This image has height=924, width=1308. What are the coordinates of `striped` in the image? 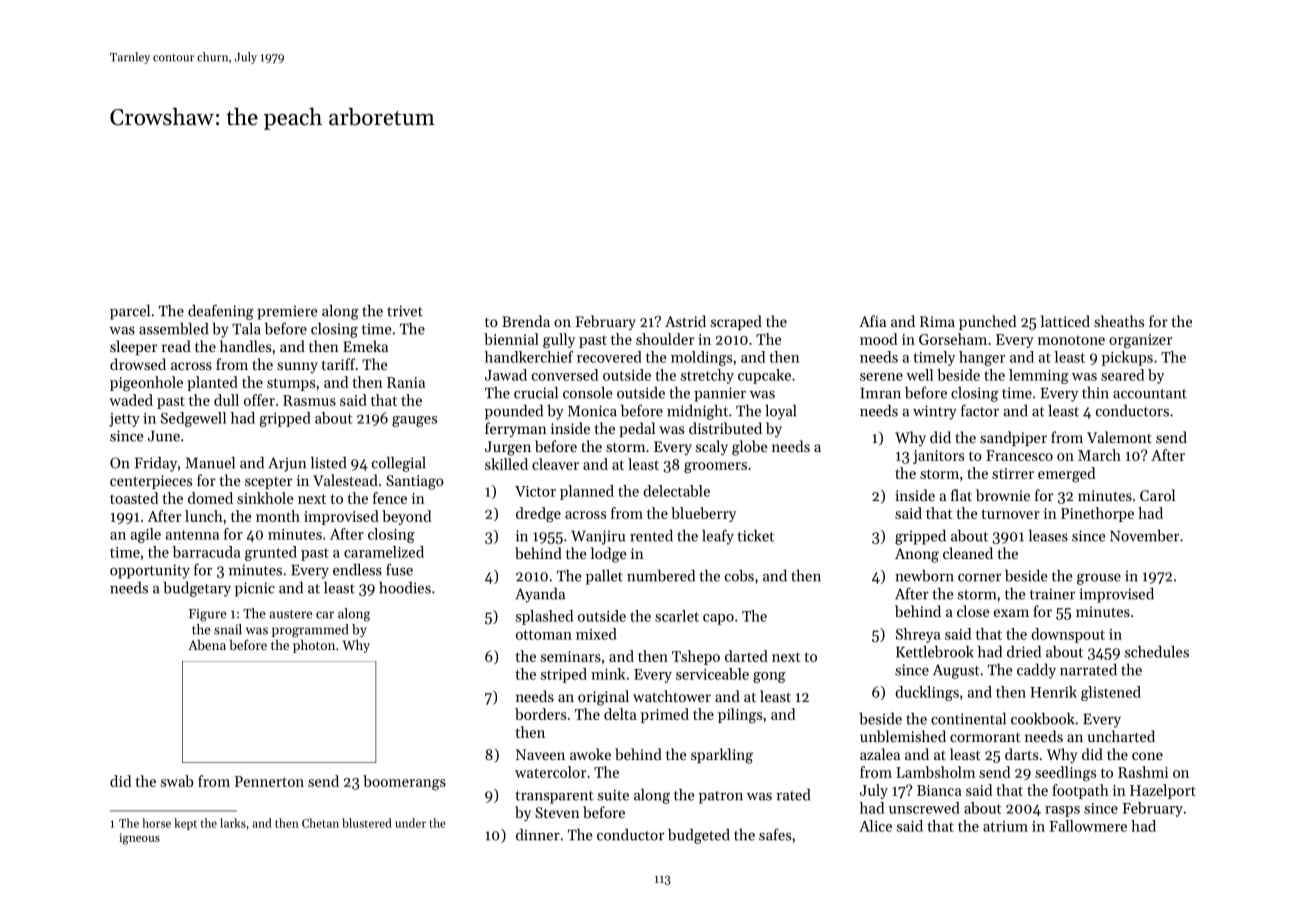 It's located at (564, 675).
